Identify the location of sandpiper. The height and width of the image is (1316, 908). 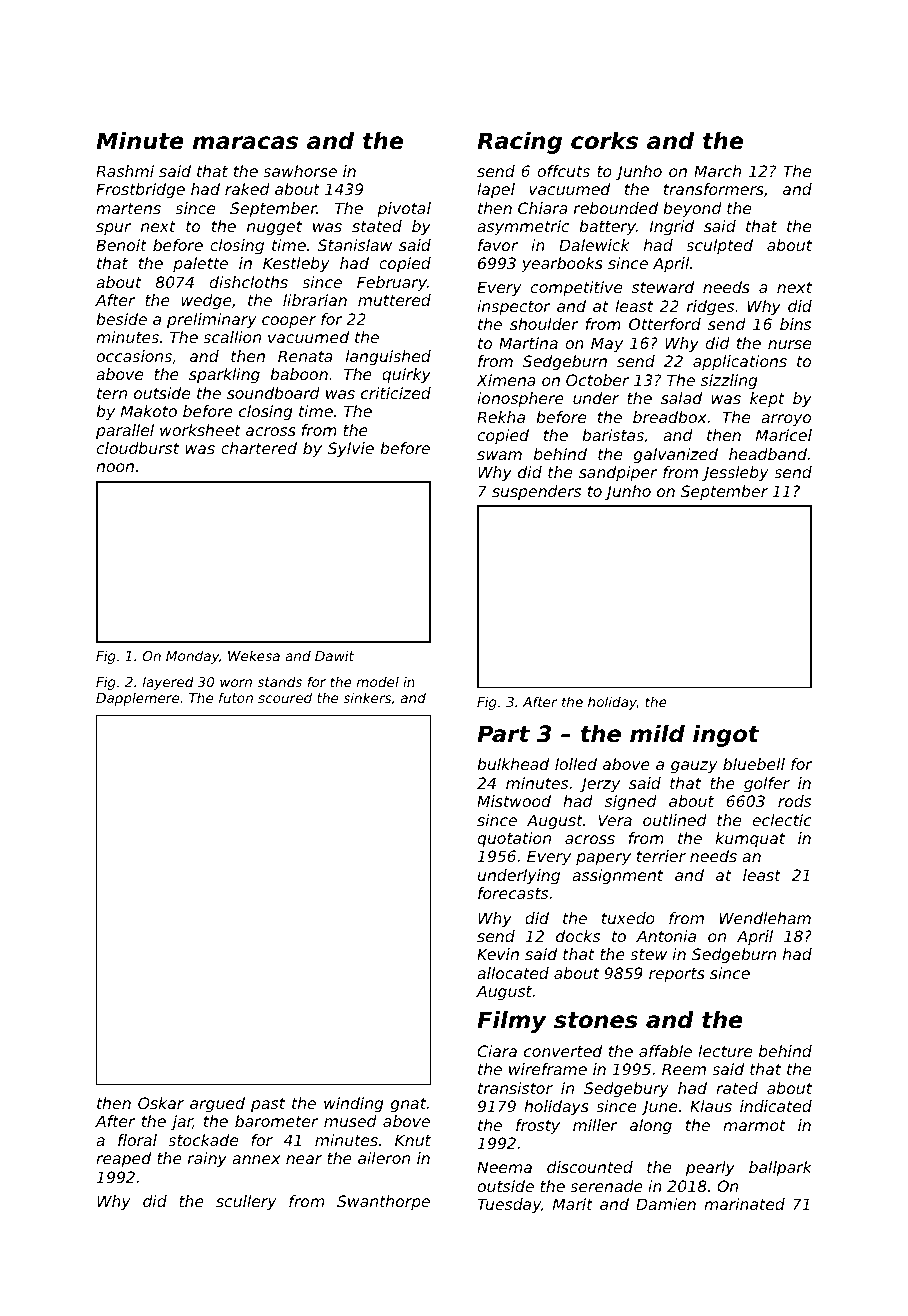
(618, 473).
